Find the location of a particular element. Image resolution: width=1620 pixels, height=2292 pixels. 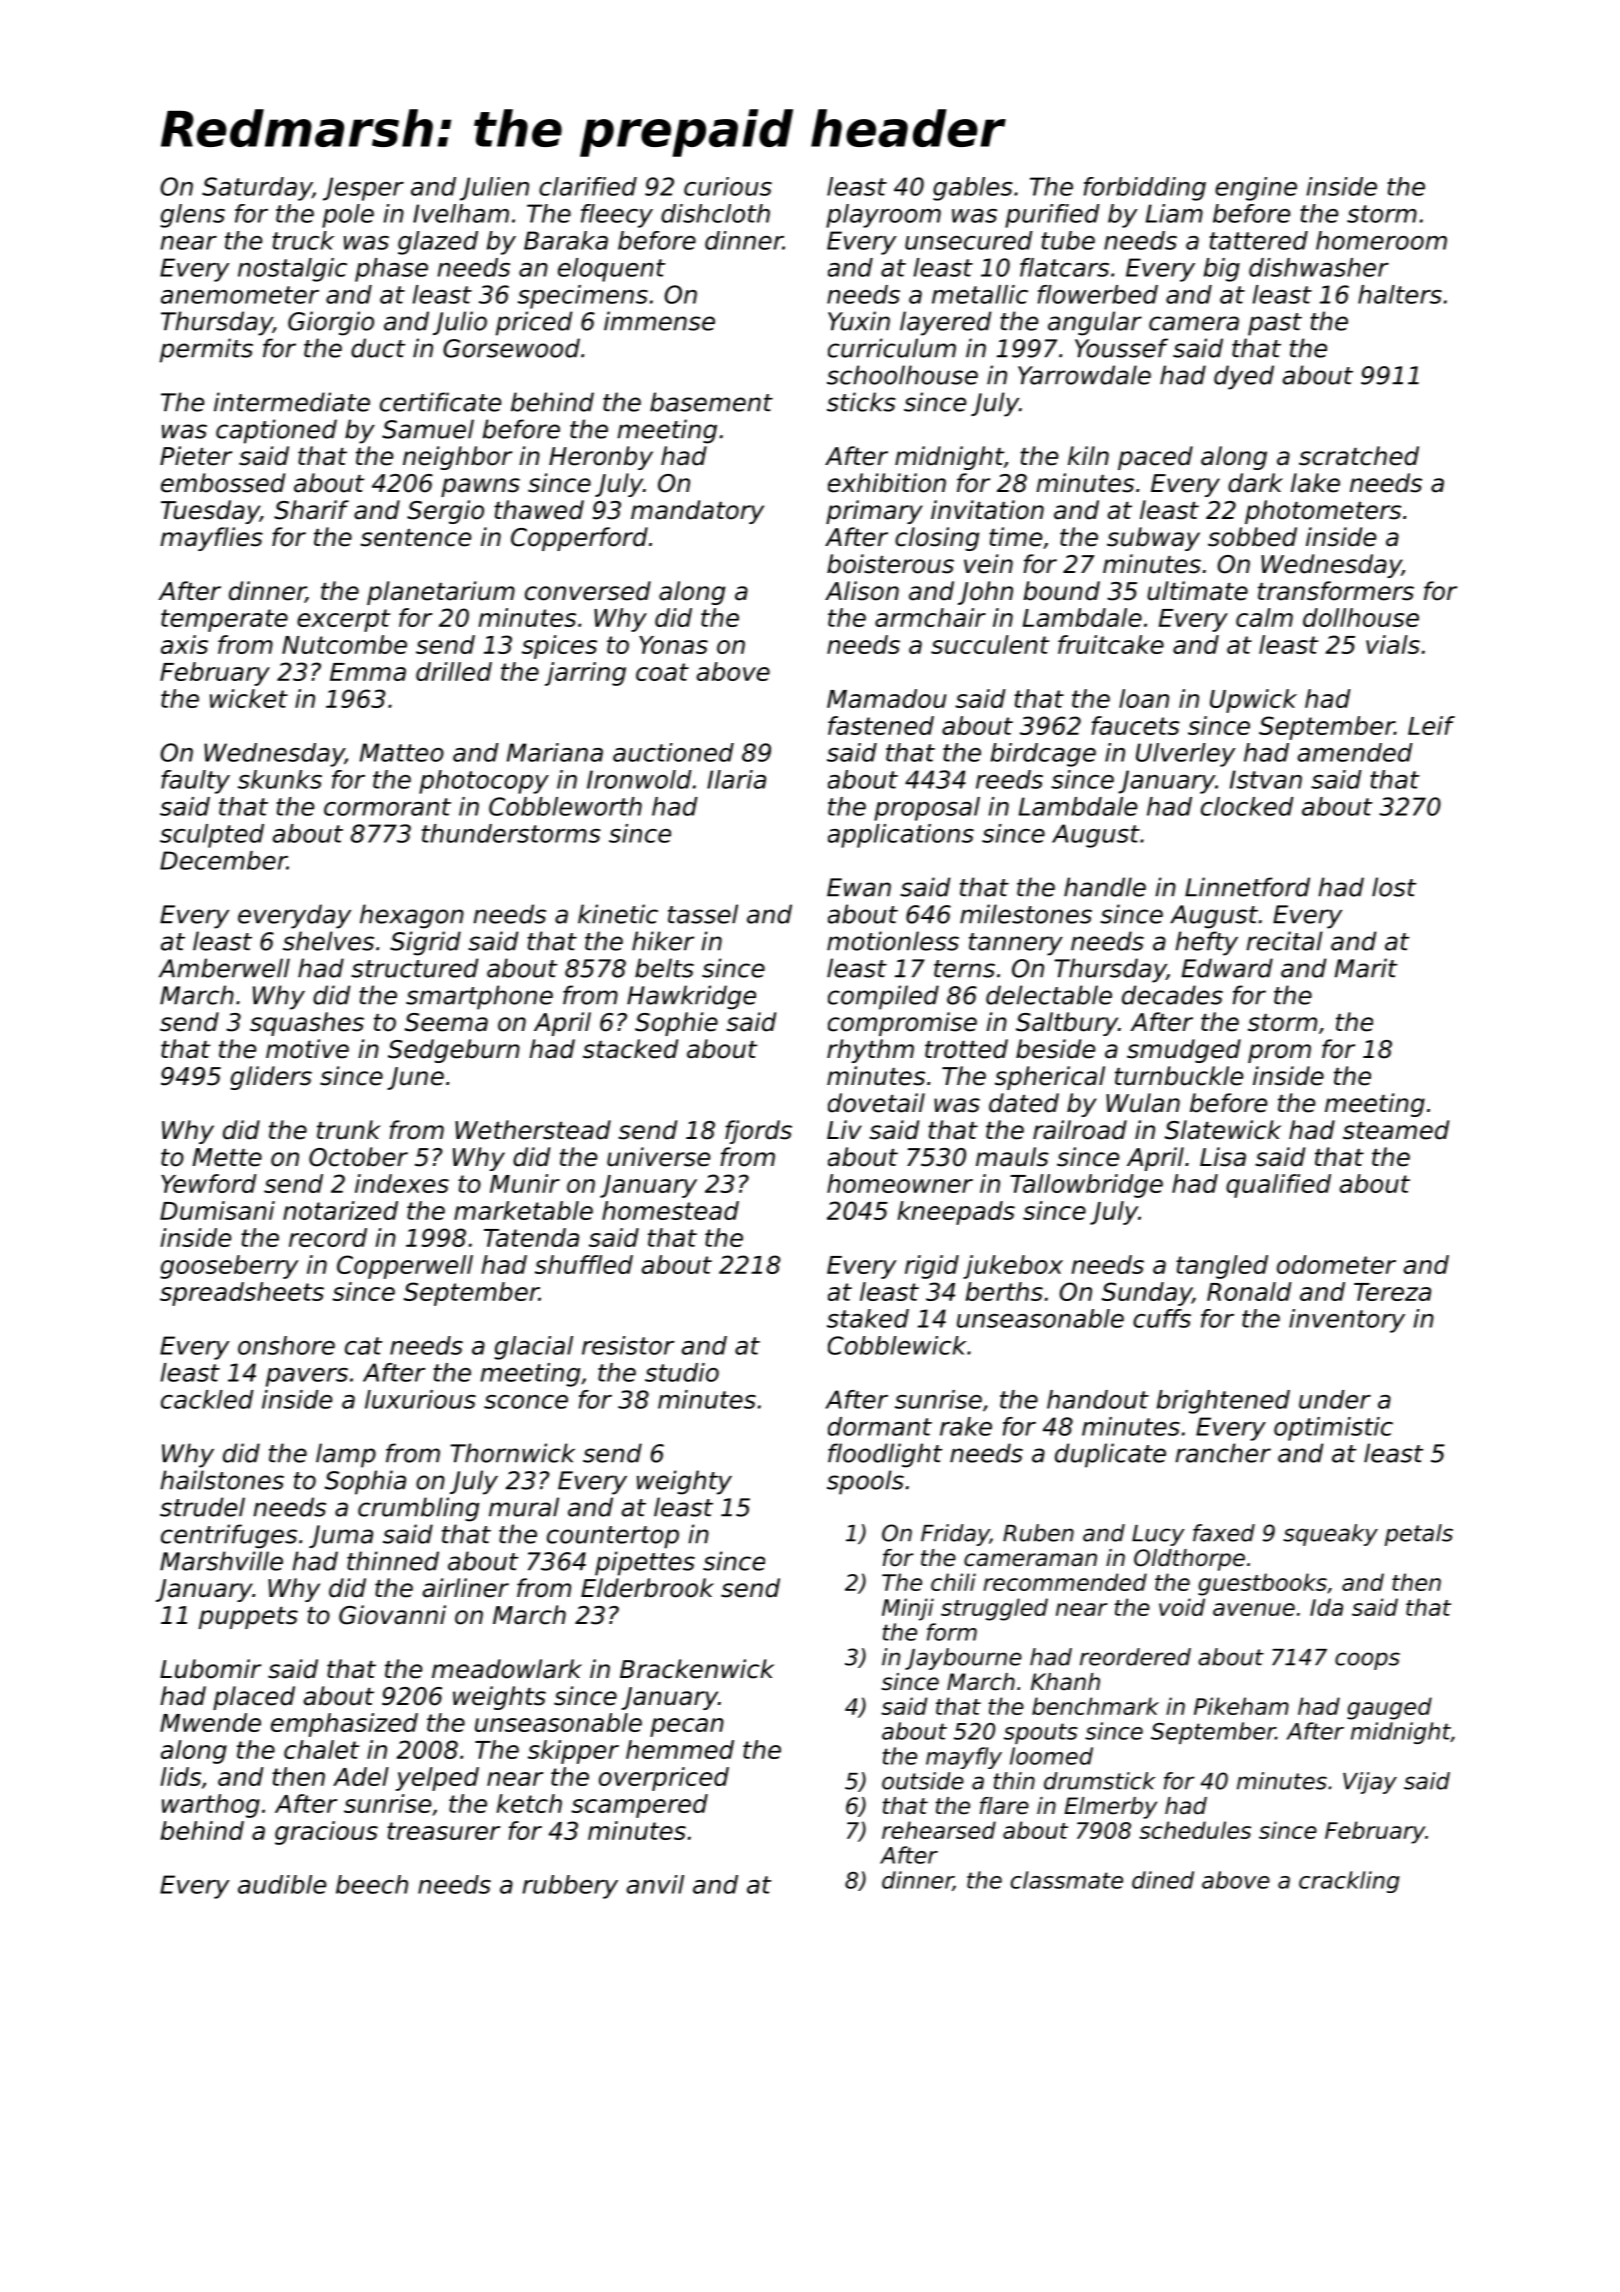

amended is located at coordinates (1355, 752).
